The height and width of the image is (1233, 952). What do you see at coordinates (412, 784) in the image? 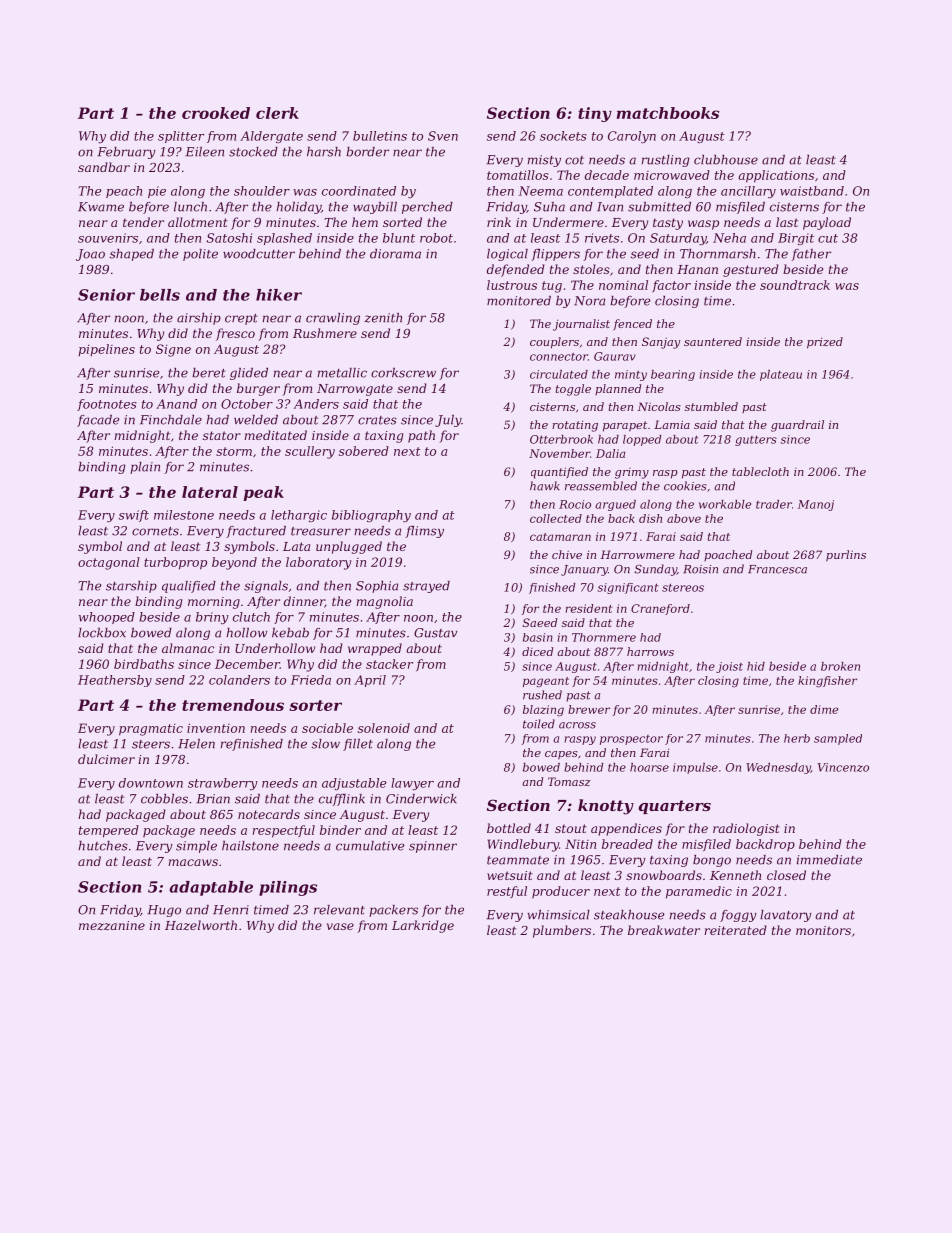
I see `lawyer` at bounding box center [412, 784].
